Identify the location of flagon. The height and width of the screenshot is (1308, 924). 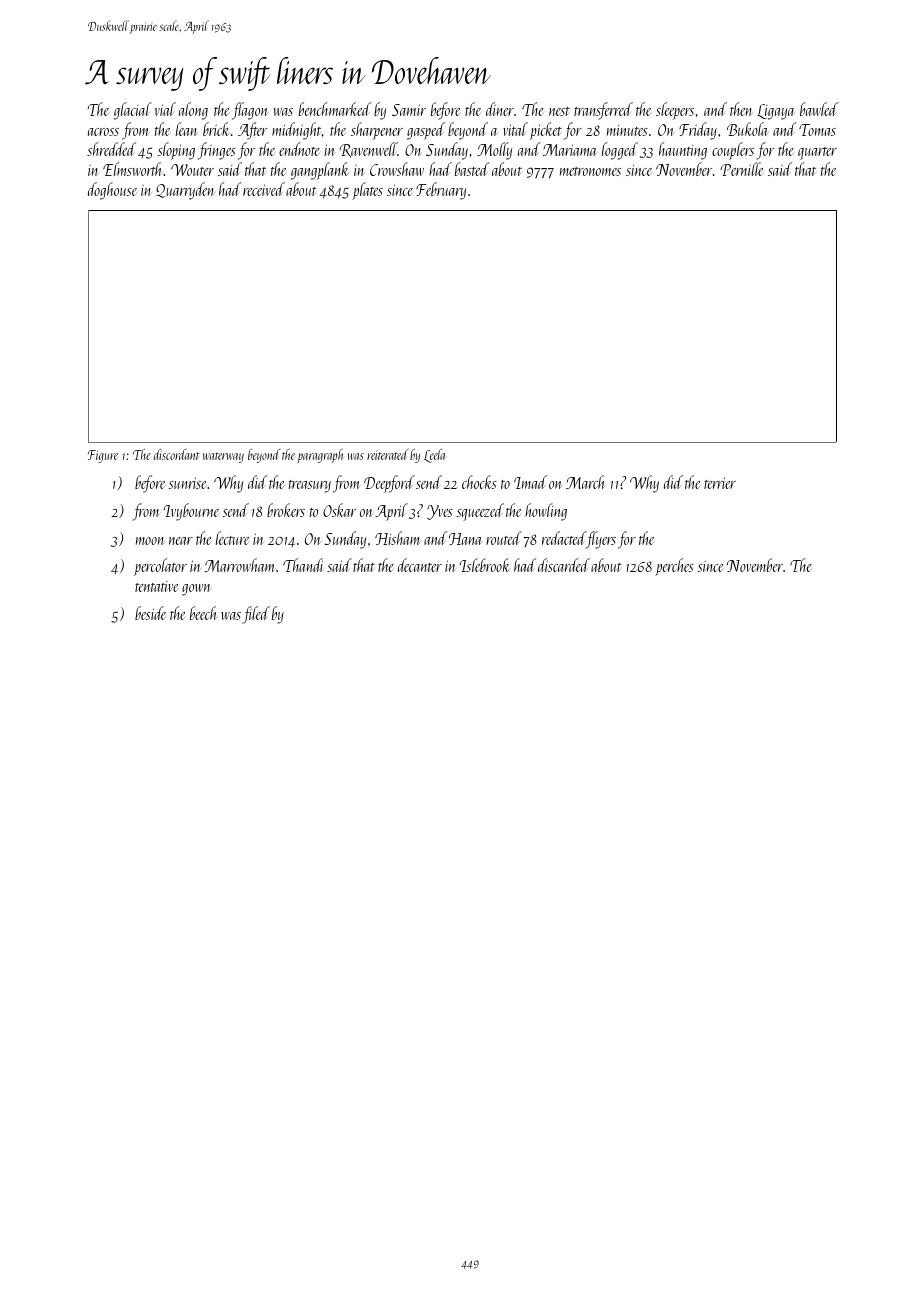
(250, 111).
